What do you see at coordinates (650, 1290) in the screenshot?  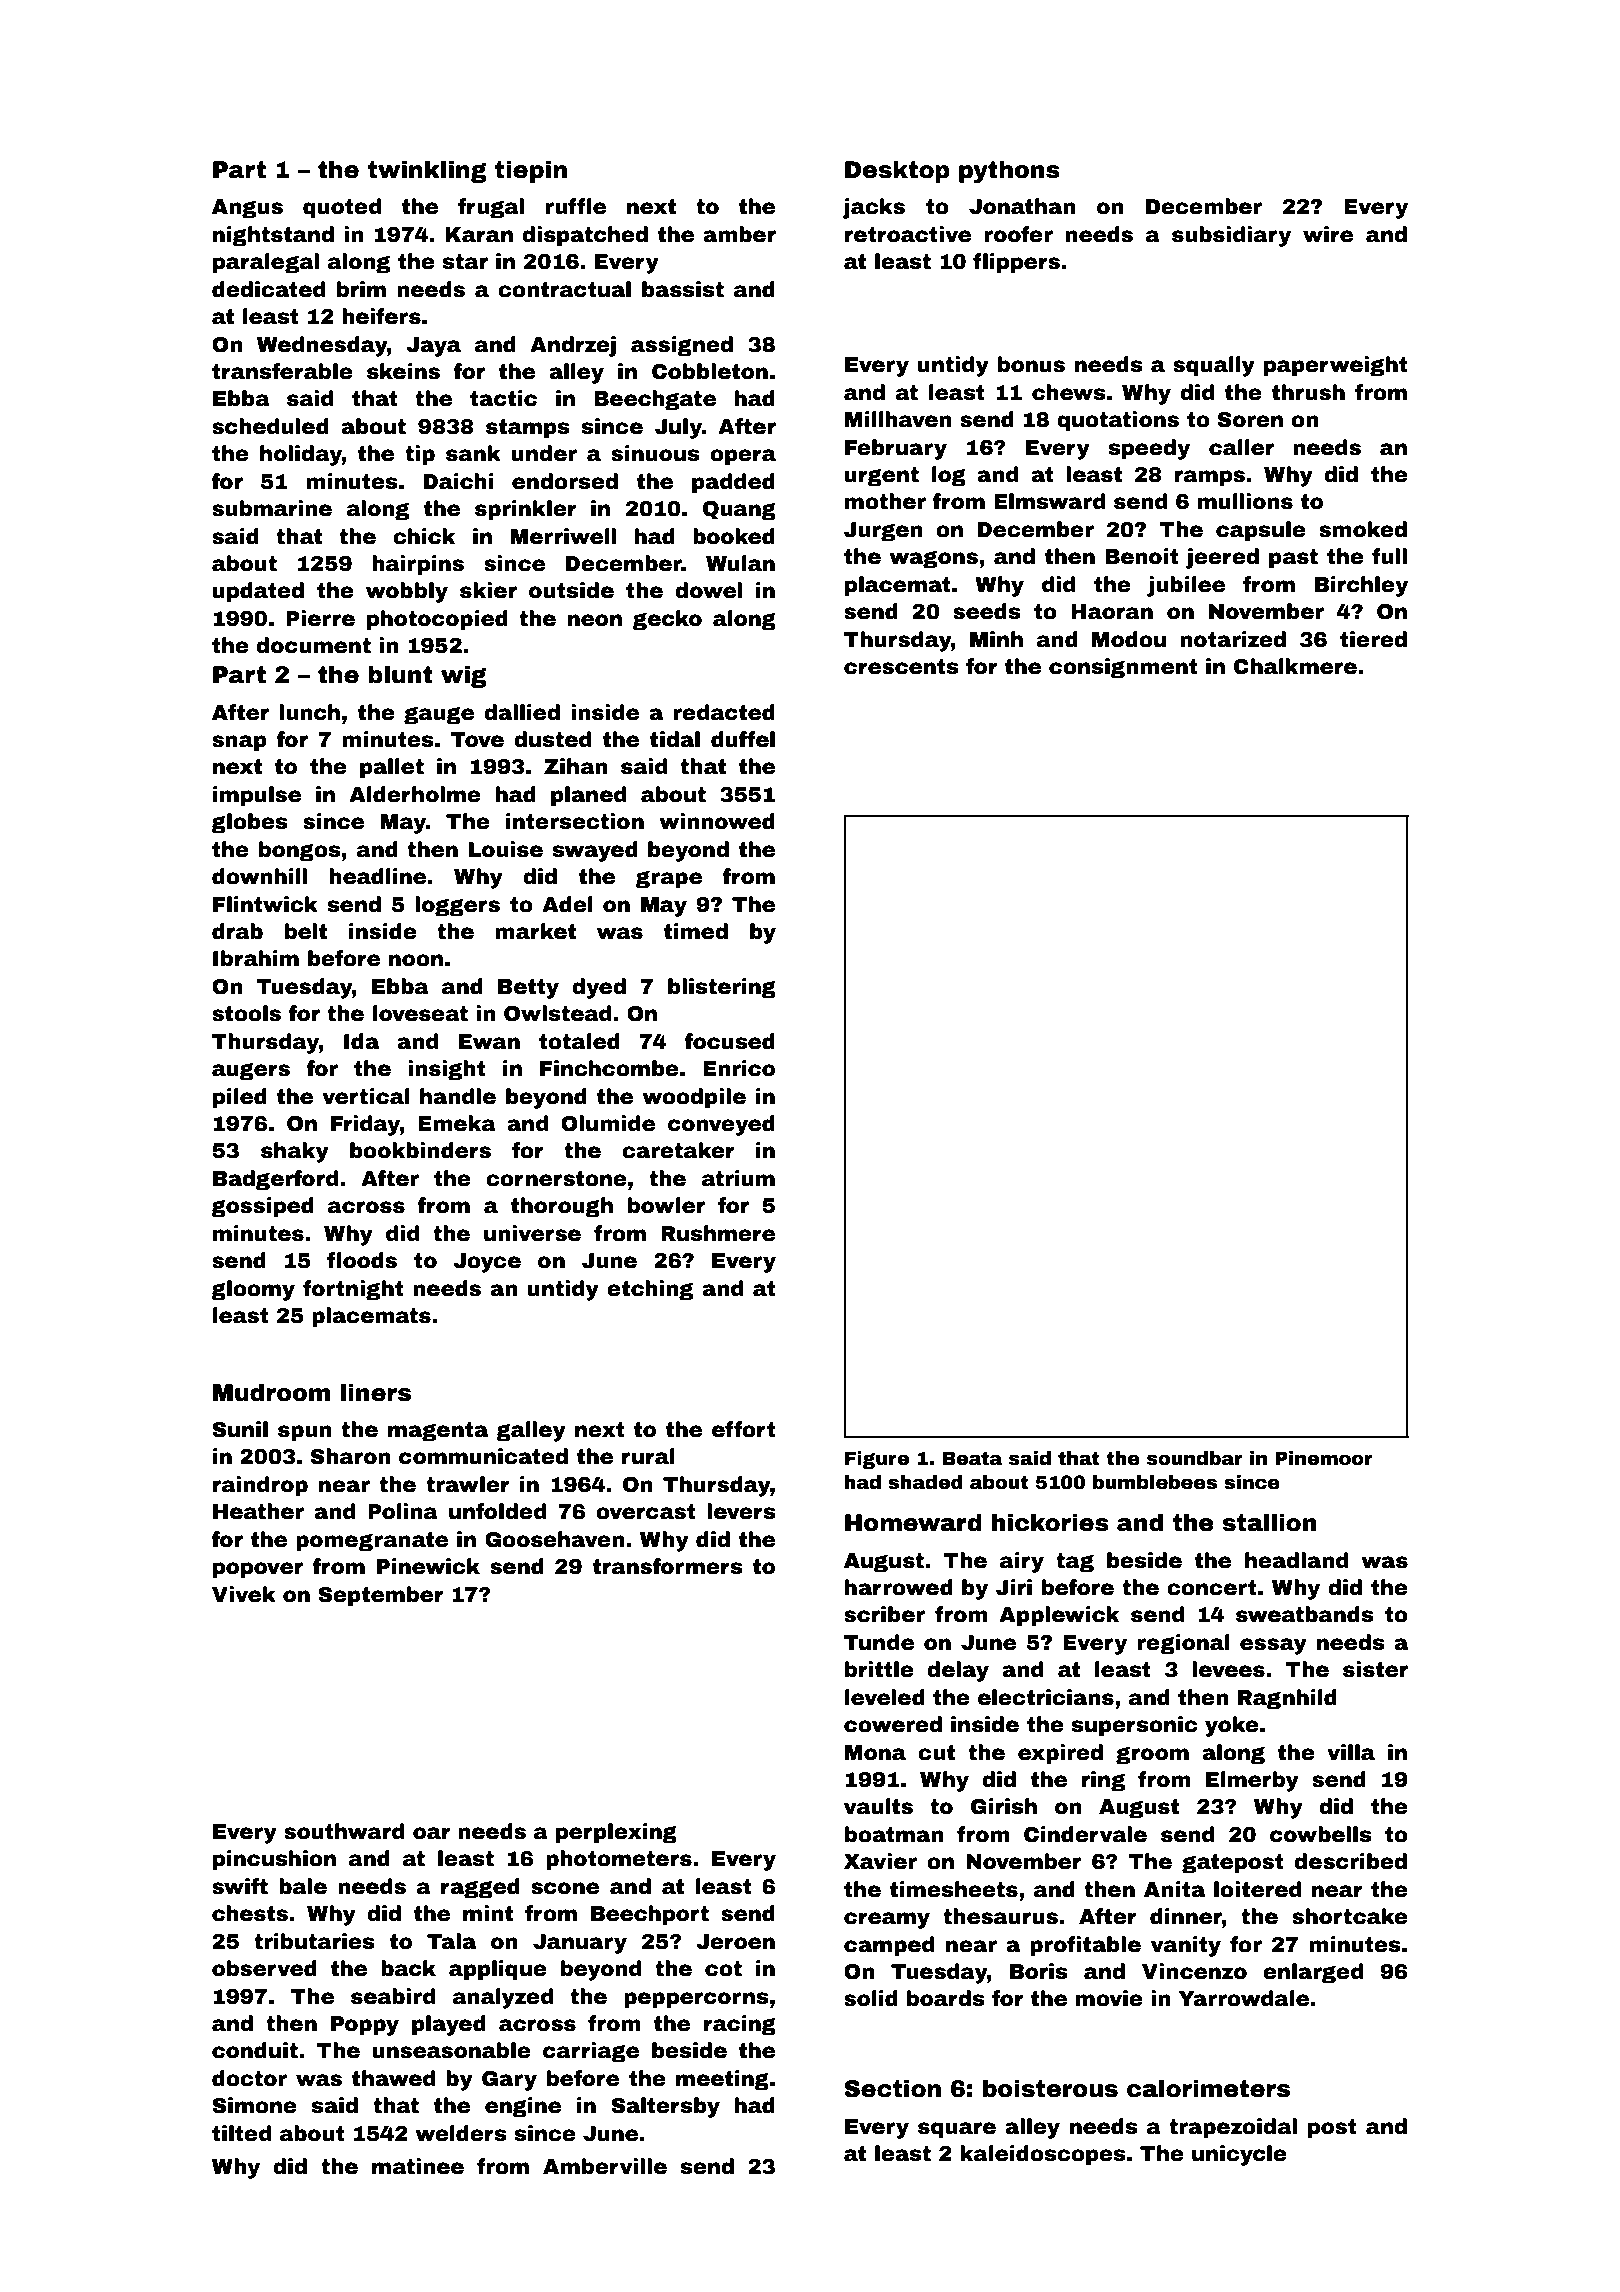 I see `etching` at bounding box center [650, 1290].
